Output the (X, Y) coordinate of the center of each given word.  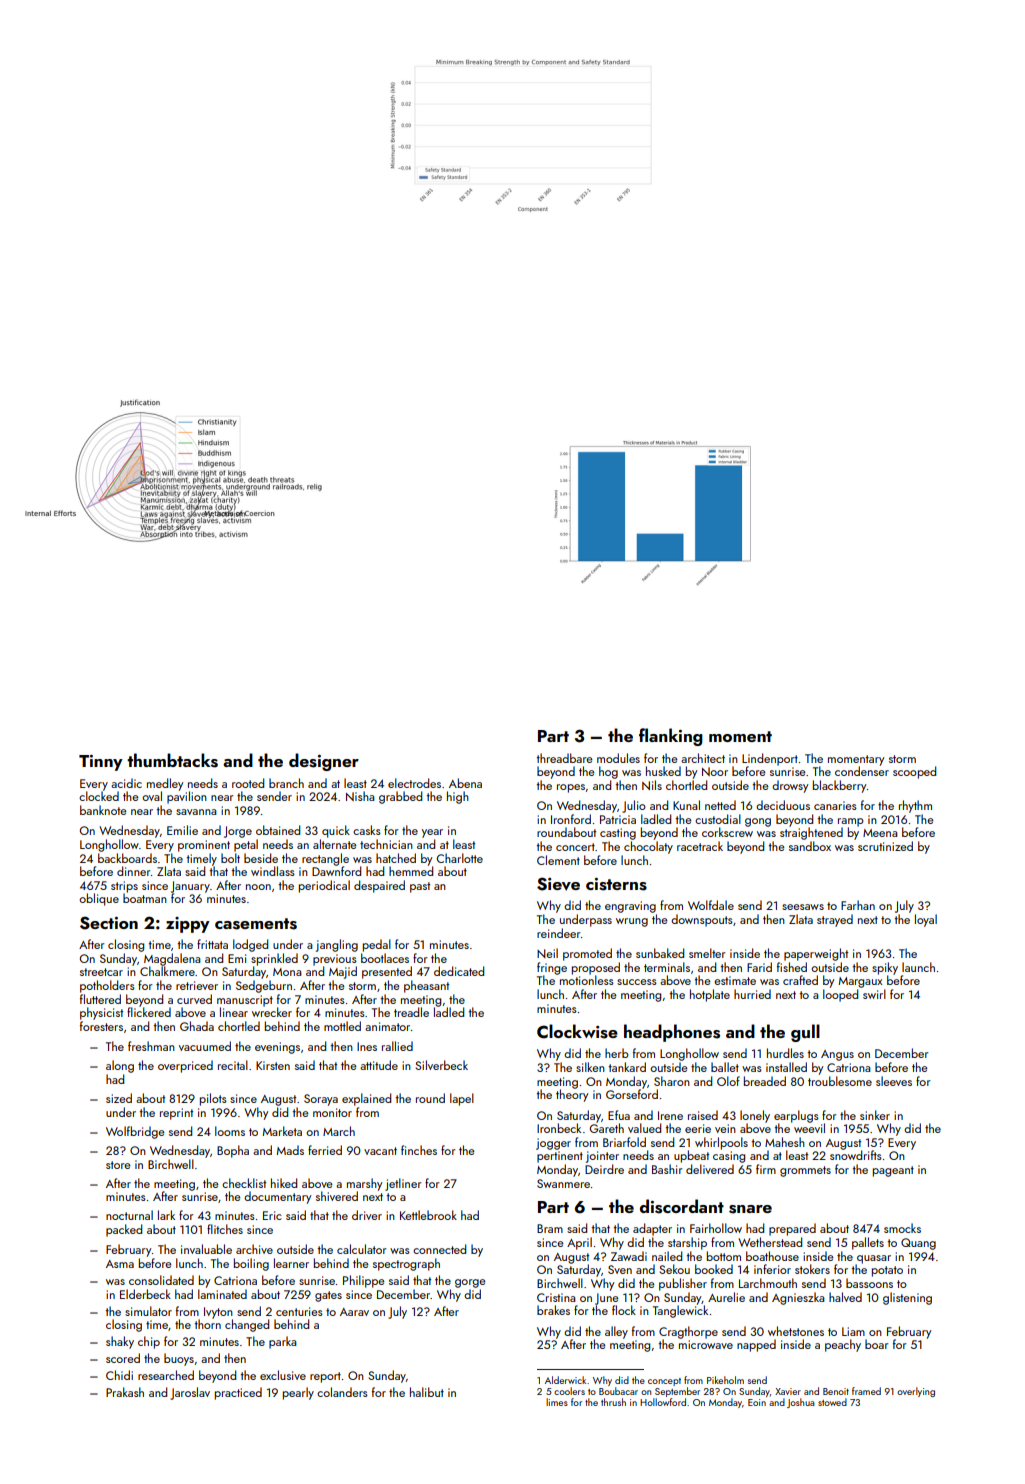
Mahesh (785, 1142)
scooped (914, 772)
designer (324, 762)
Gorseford (632, 1094)
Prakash (125, 1392)
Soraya (321, 1100)
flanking (671, 737)
